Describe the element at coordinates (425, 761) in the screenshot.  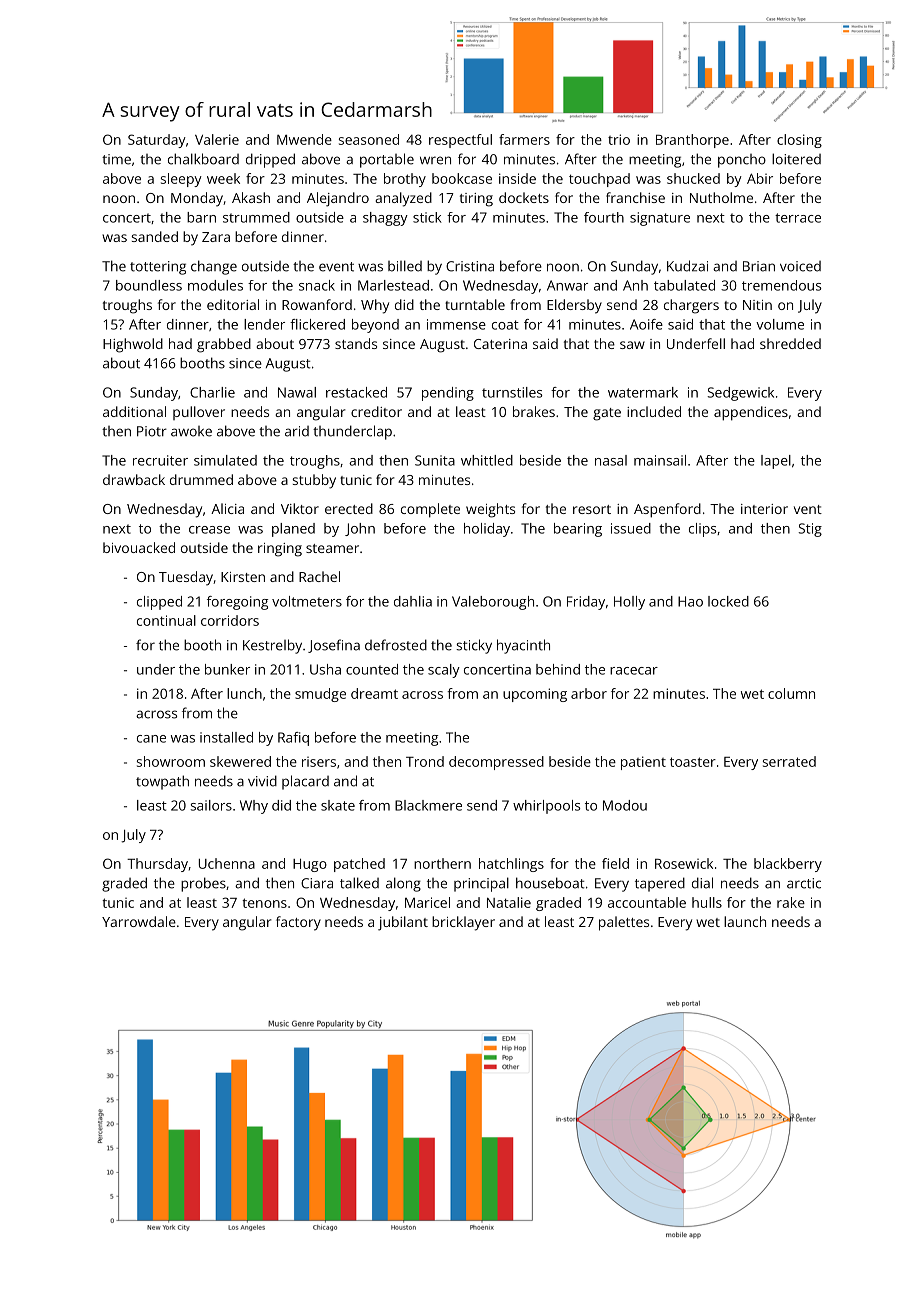
I see `Trond` at that location.
